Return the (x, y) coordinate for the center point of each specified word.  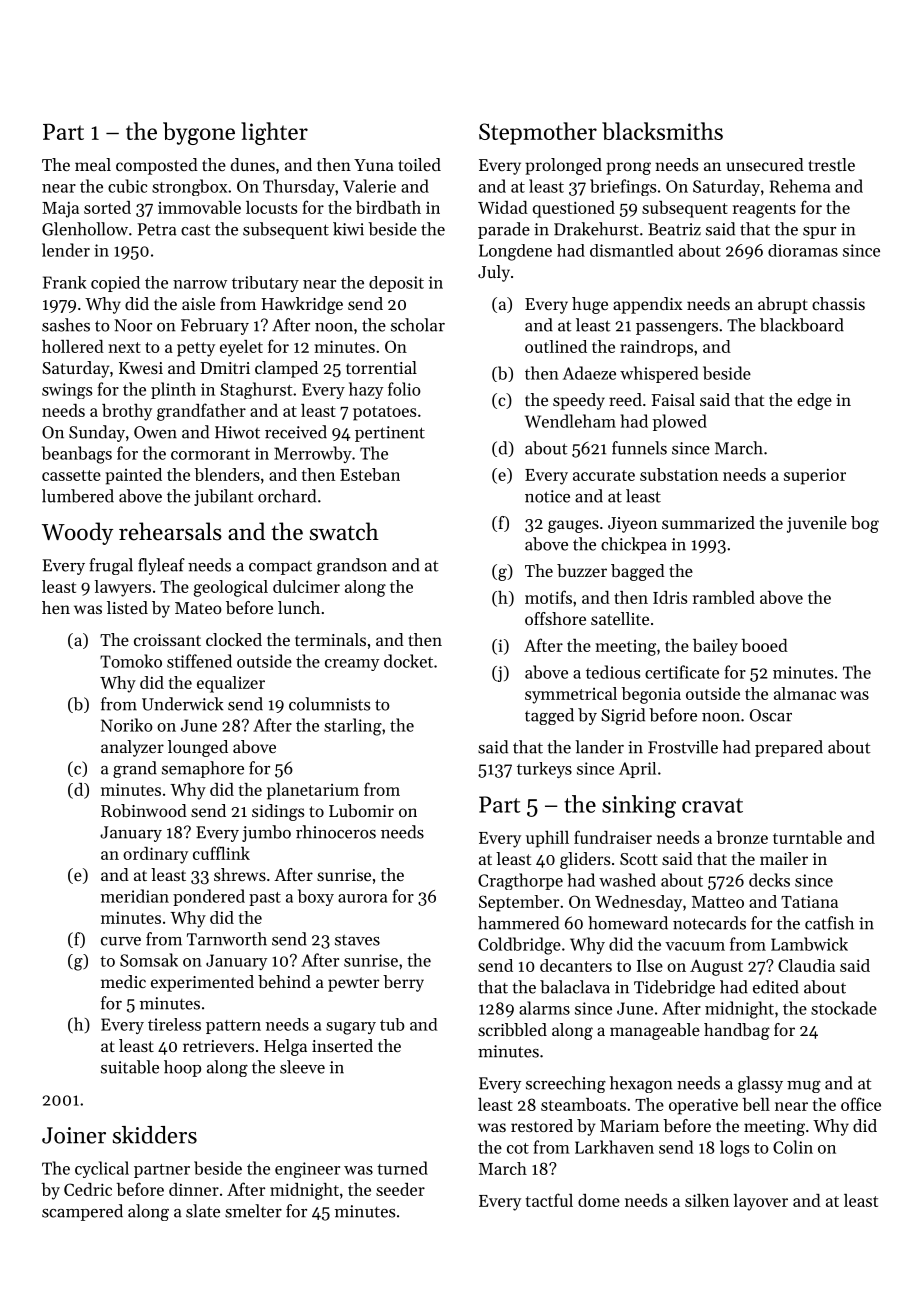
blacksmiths (662, 131)
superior (815, 477)
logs (734, 1148)
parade (504, 230)
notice (547, 496)
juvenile (817, 524)
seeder (400, 1189)
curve (121, 941)
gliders (585, 860)
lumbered (78, 496)
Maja (60, 209)
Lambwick (809, 944)
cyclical (102, 1169)
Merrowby (313, 454)
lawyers (123, 588)
